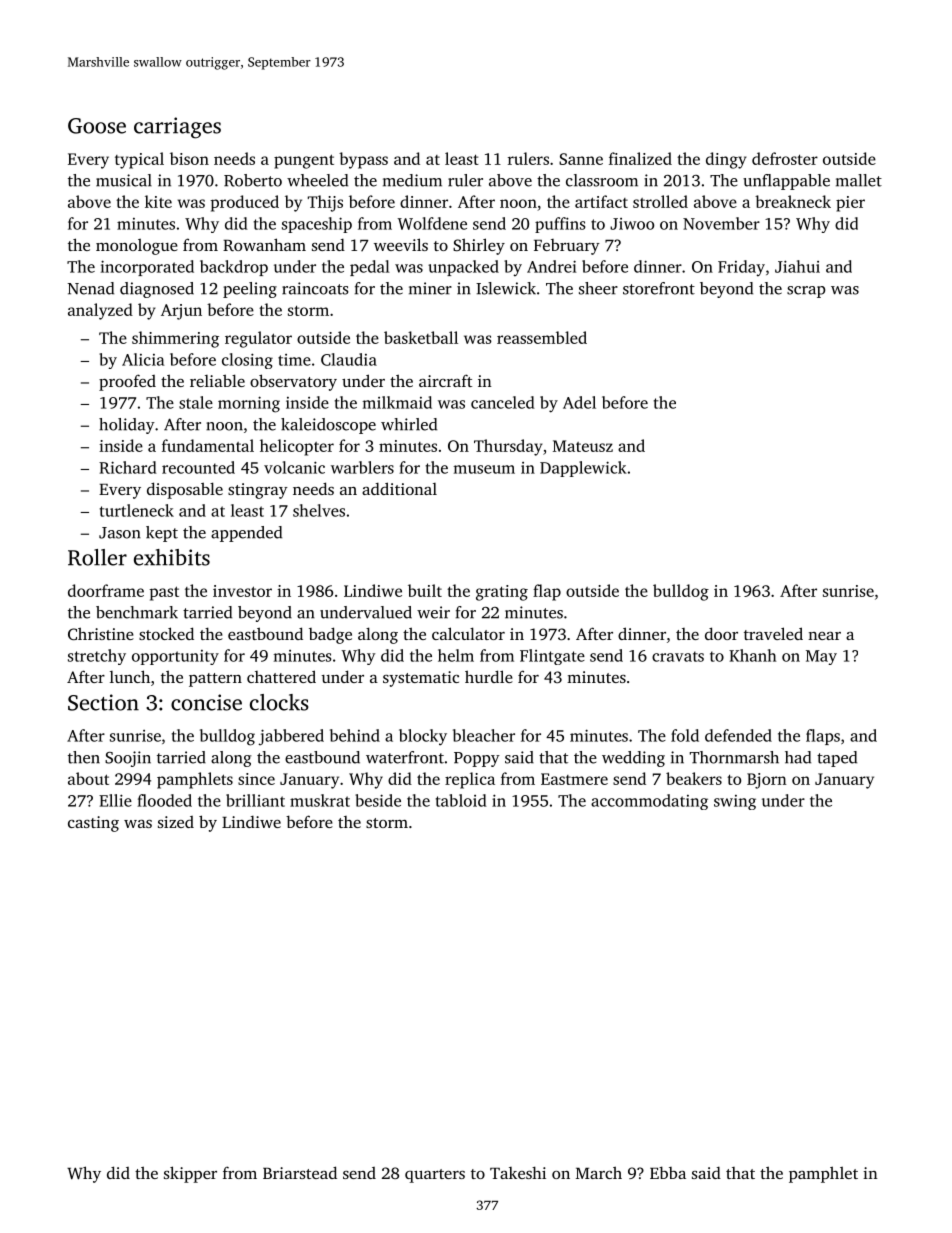  Describe the element at coordinates (738, 735) in the screenshot. I see `defended` at that location.
